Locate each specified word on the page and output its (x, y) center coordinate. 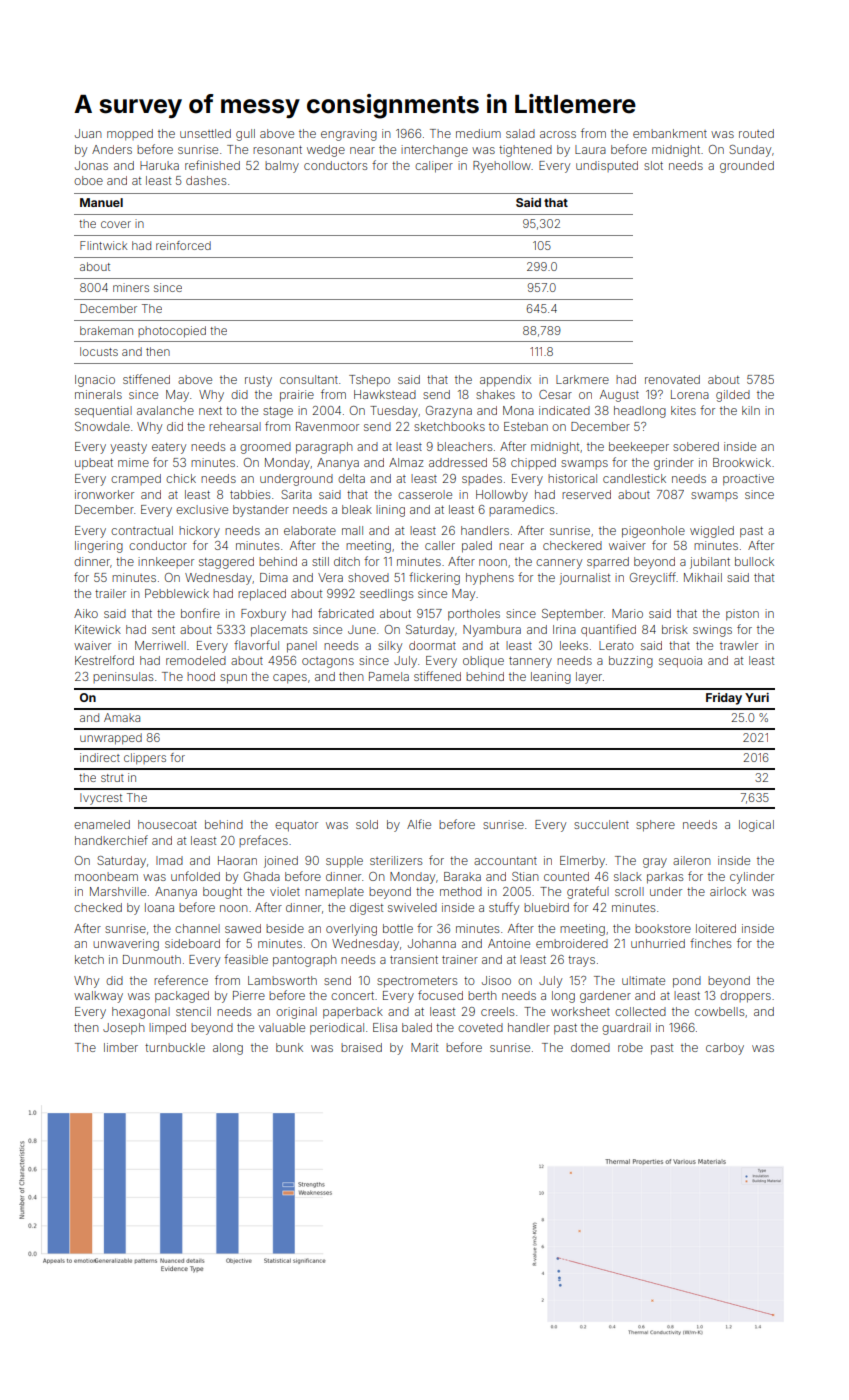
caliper (434, 167)
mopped (130, 135)
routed (756, 133)
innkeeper (166, 562)
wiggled (712, 532)
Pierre (249, 995)
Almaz (406, 462)
